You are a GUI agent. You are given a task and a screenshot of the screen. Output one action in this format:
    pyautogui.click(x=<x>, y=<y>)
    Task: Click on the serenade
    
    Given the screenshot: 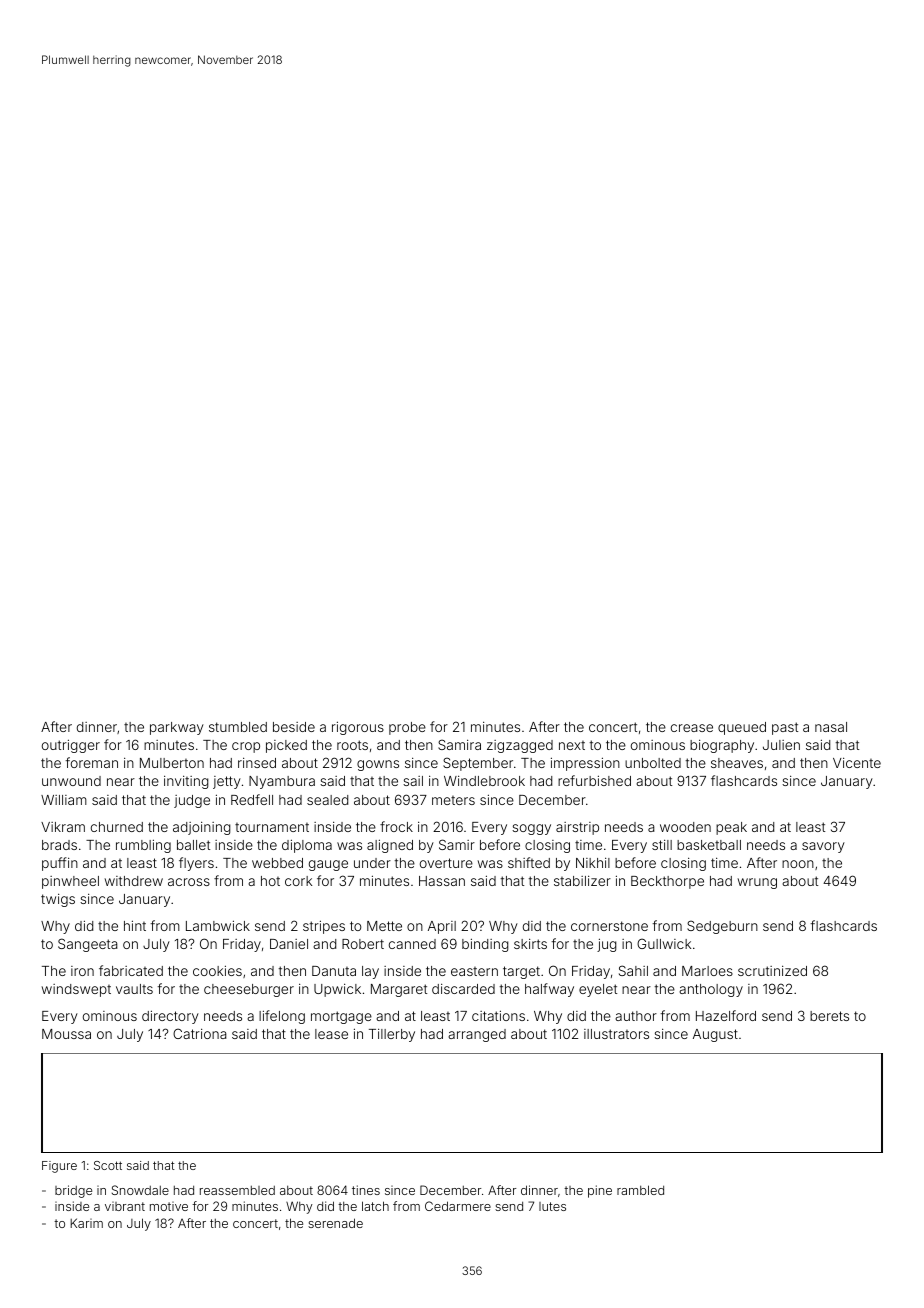 What is the action you would take?
    pyautogui.click(x=335, y=1223)
